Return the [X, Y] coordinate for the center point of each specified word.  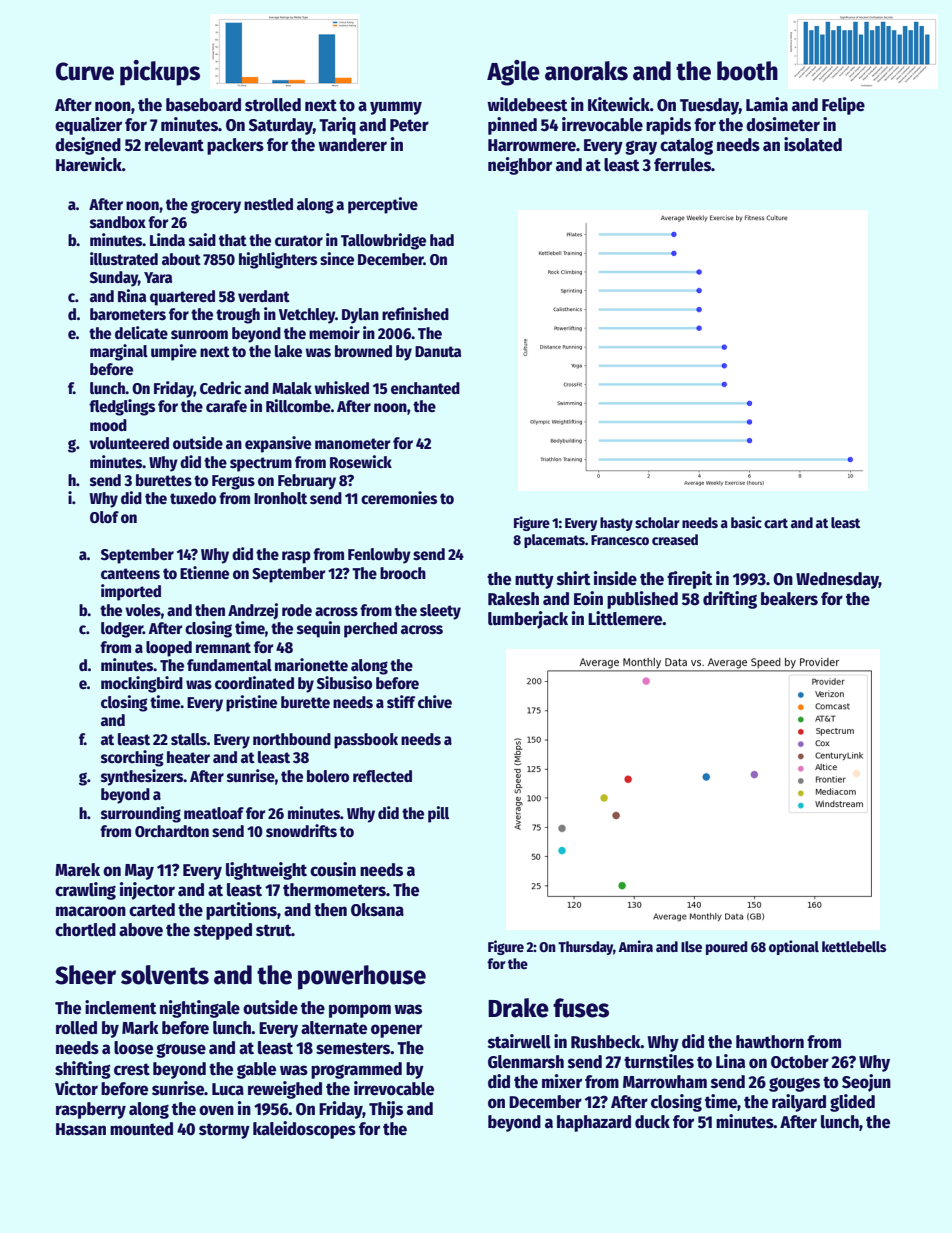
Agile [513, 73]
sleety [440, 612]
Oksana [377, 910]
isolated [813, 144]
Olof [104, 517]
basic [746, 522]
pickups [160, 73]
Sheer [85, 975]
